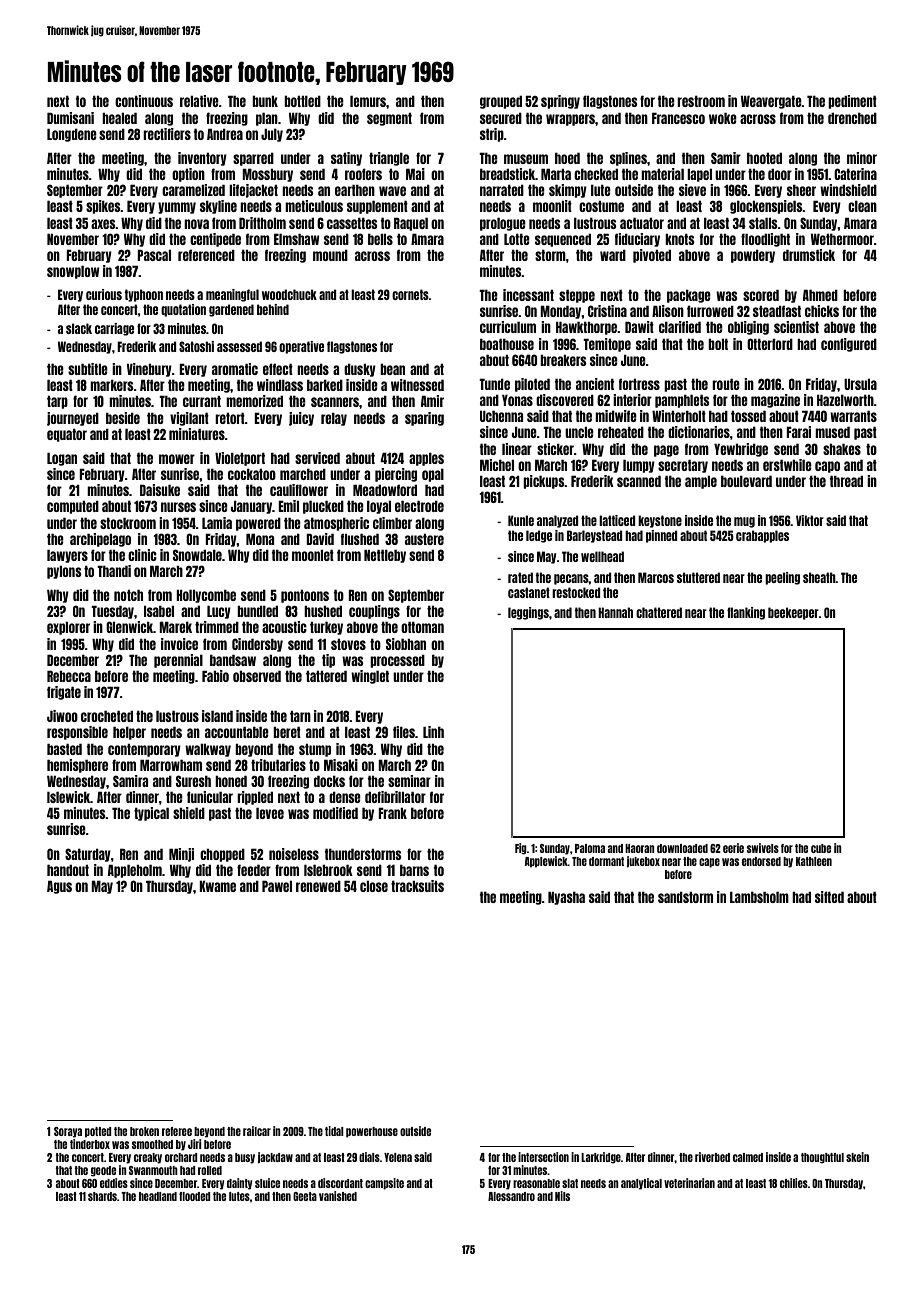 The width and height of the page is (924, 1308). Describe the element at coordinates (829, 897) in the page. I see `sifted` at that location.
